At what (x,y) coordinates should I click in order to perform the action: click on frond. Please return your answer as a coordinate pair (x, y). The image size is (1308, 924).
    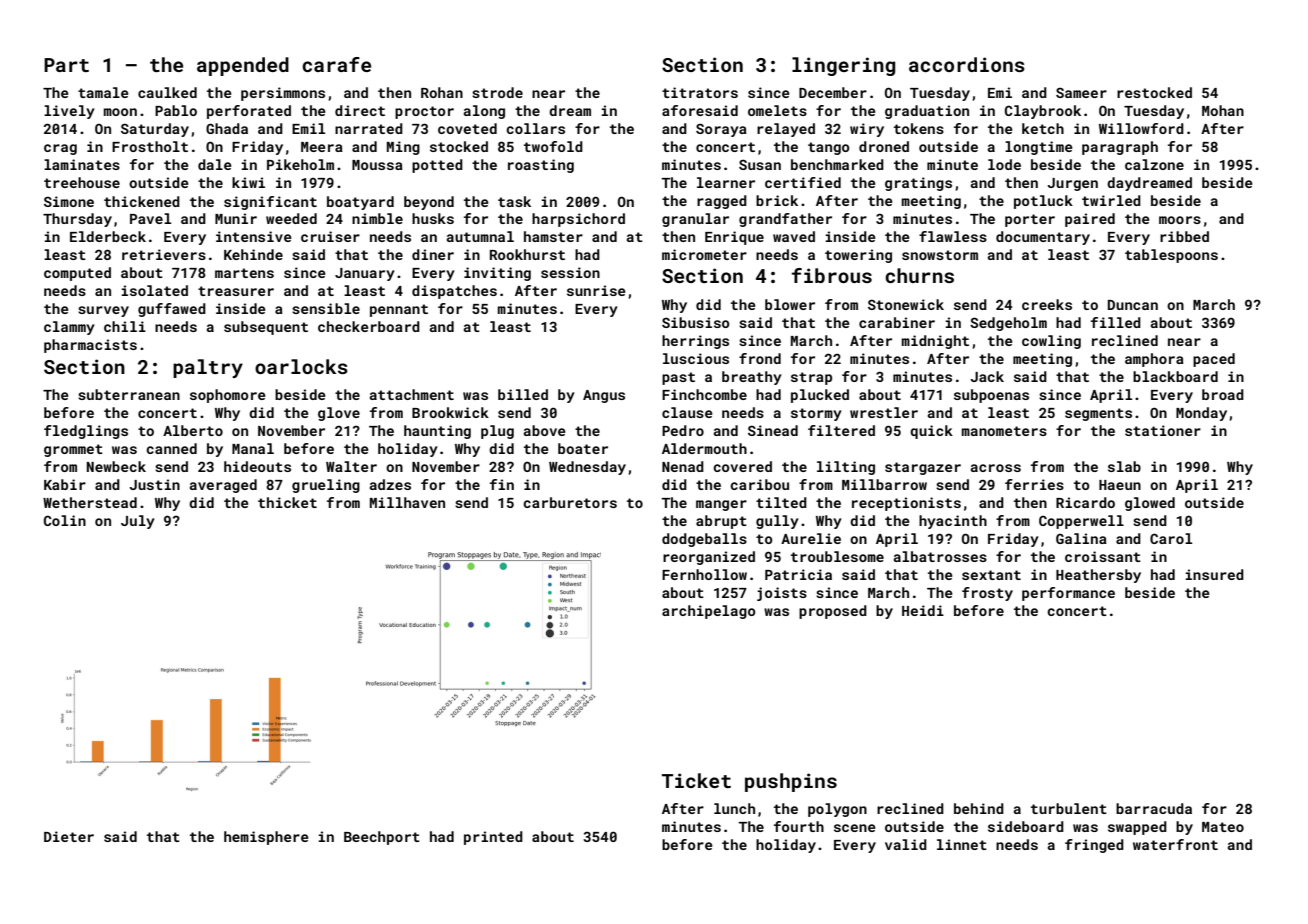
    Looking at the image, I should click on (760, 358).
